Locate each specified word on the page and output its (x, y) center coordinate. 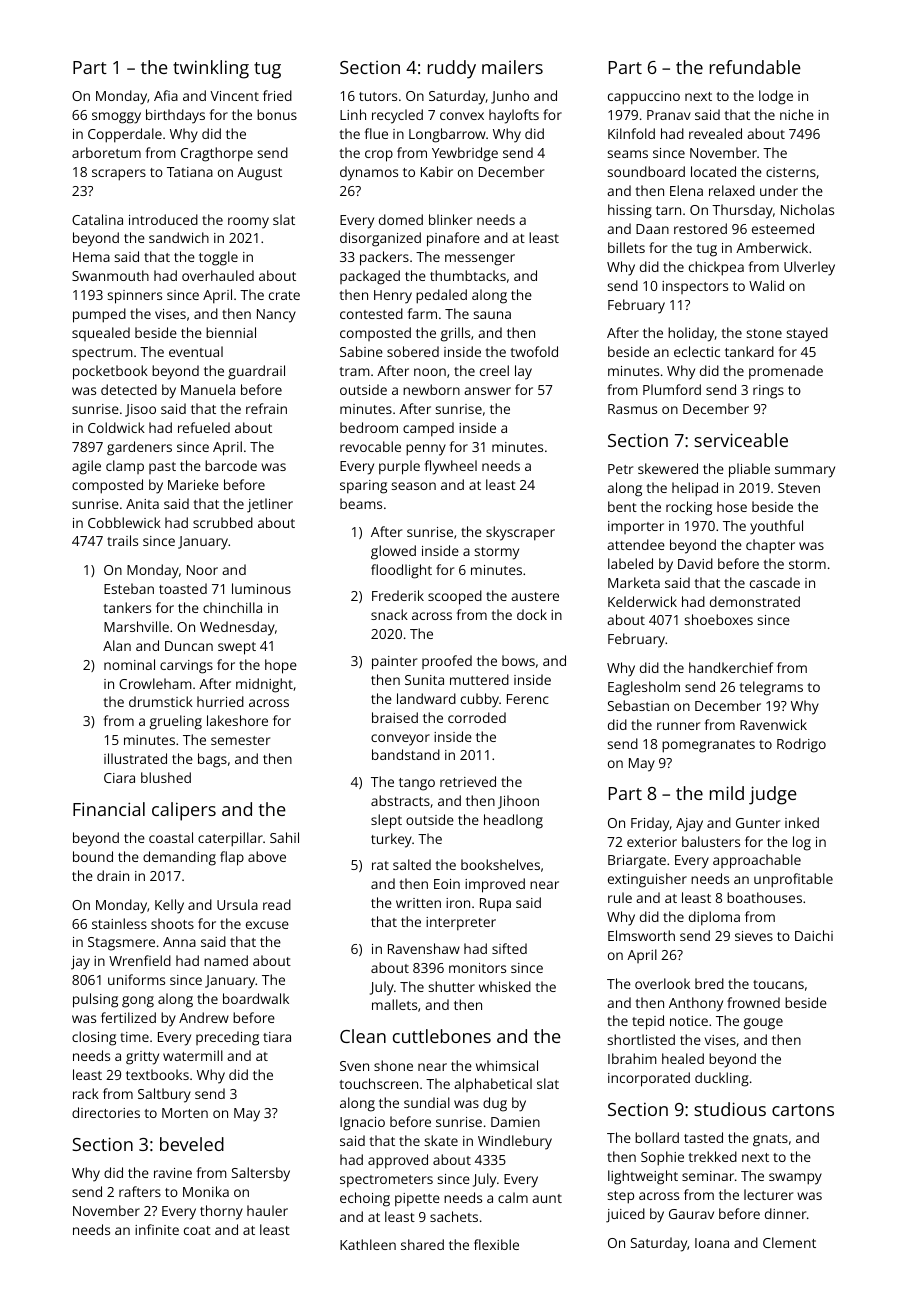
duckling (722, 1079)
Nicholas (807, 209)
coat (197, 1230)
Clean (363, 1036)
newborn (431, 389)
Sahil (284, 837)
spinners (135, 297)
